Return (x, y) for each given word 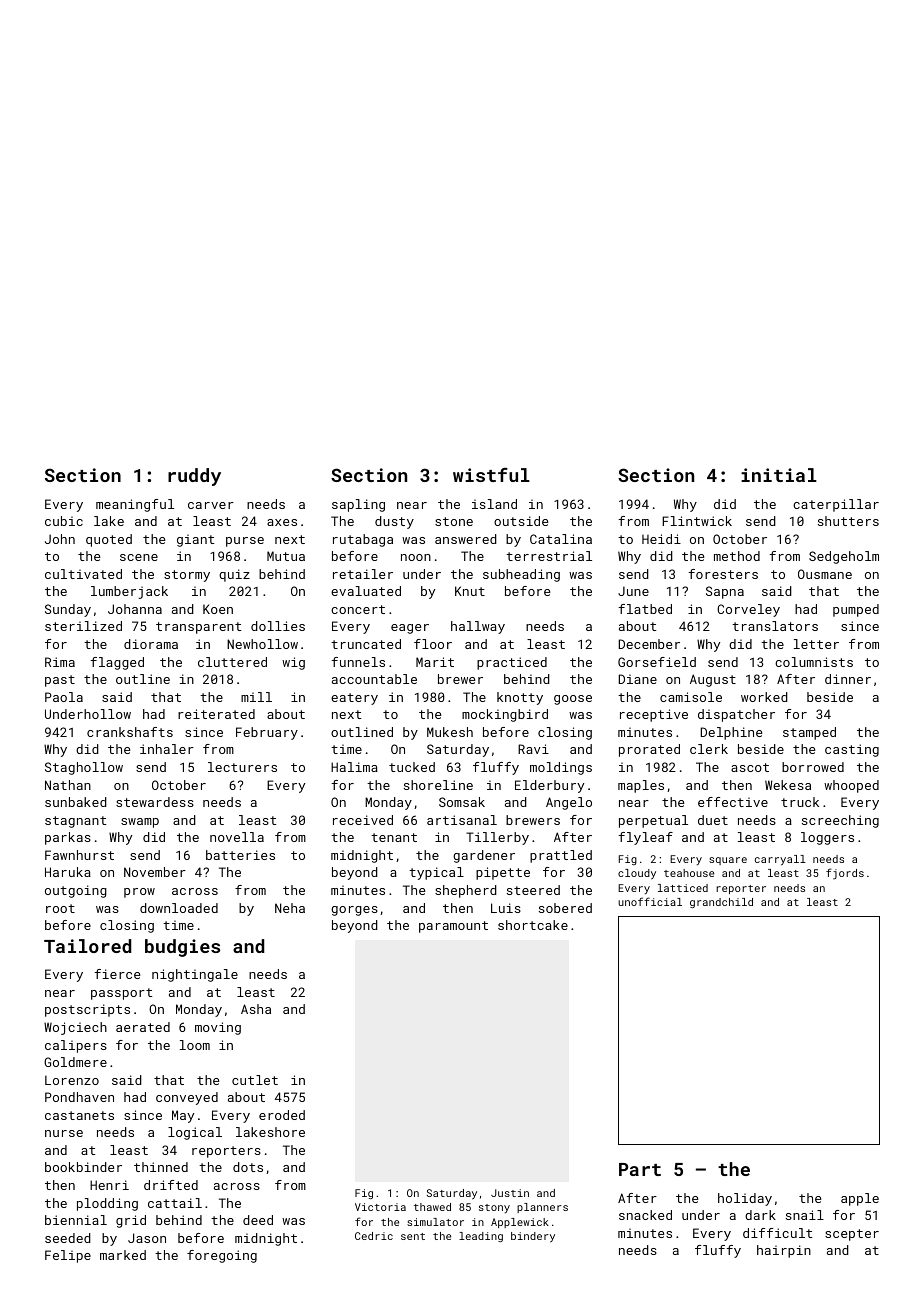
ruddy (194, 477)
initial (779, 475)
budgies (182, 948)
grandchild (721, 903)
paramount (453, 927)
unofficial (650, 901)
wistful (491, 474)
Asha (256, 1009)
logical (195, 1133)
